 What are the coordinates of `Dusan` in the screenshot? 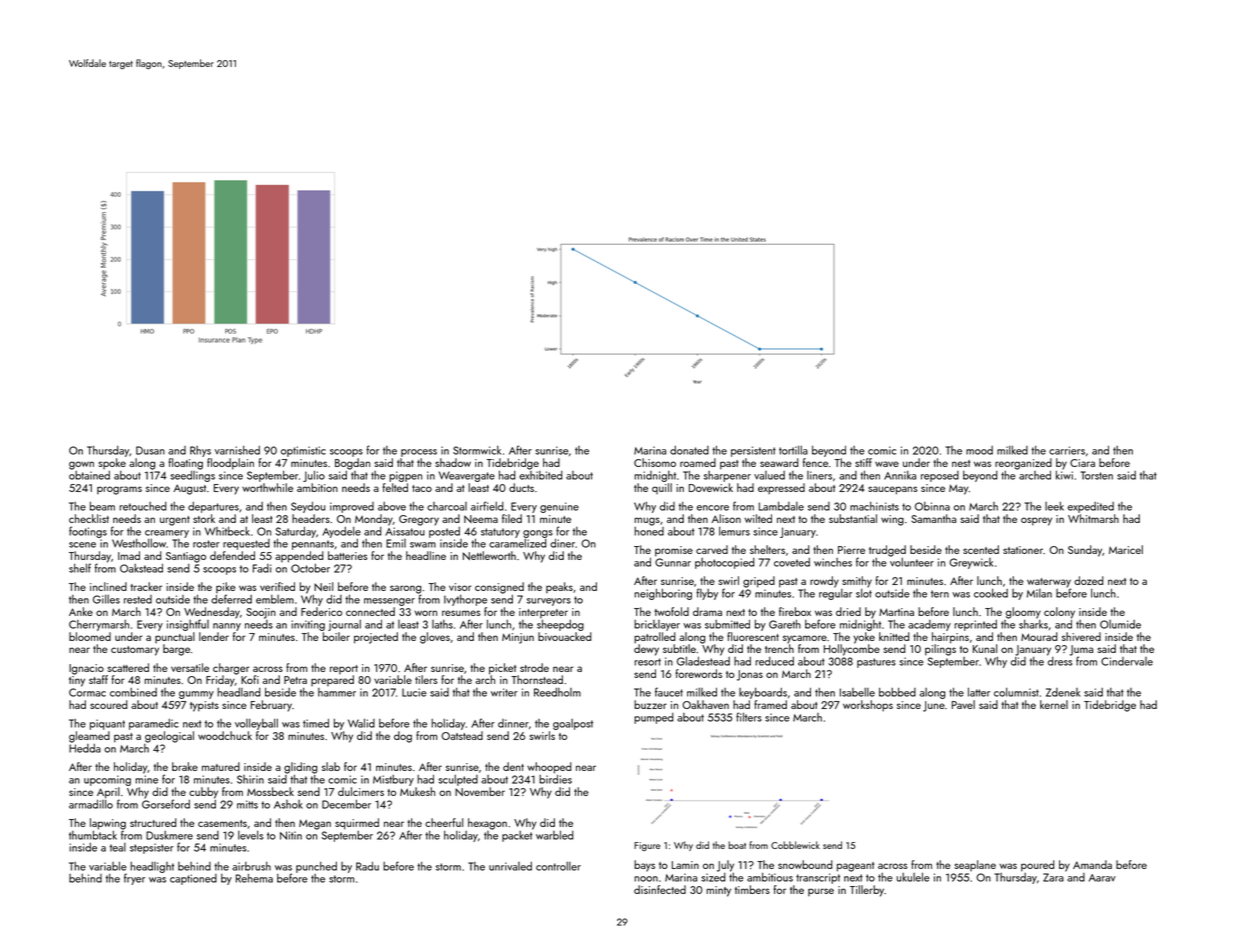 It's located at (150, 450).
